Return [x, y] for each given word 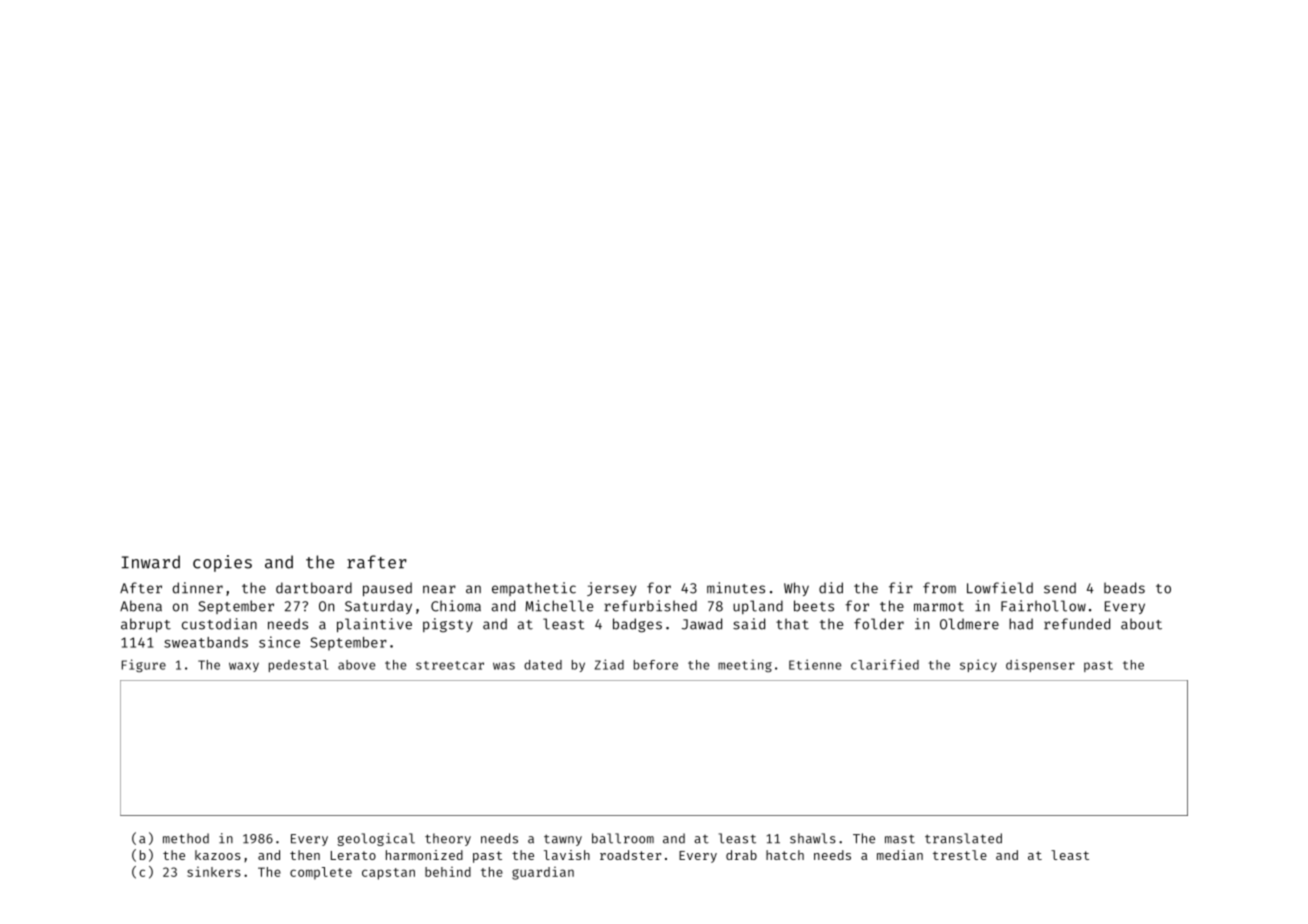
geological [376, 839]
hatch [785, 855]
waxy [244, 667]
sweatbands [206, 642]
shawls [813, 838]
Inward [151, 562]
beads [1124, 588]
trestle [960, 855]
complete [321, 873]
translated [963, 838]
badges [637, 625]
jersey [611, 589]
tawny [563, 840]
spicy [978, 665]
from [939, 588]
